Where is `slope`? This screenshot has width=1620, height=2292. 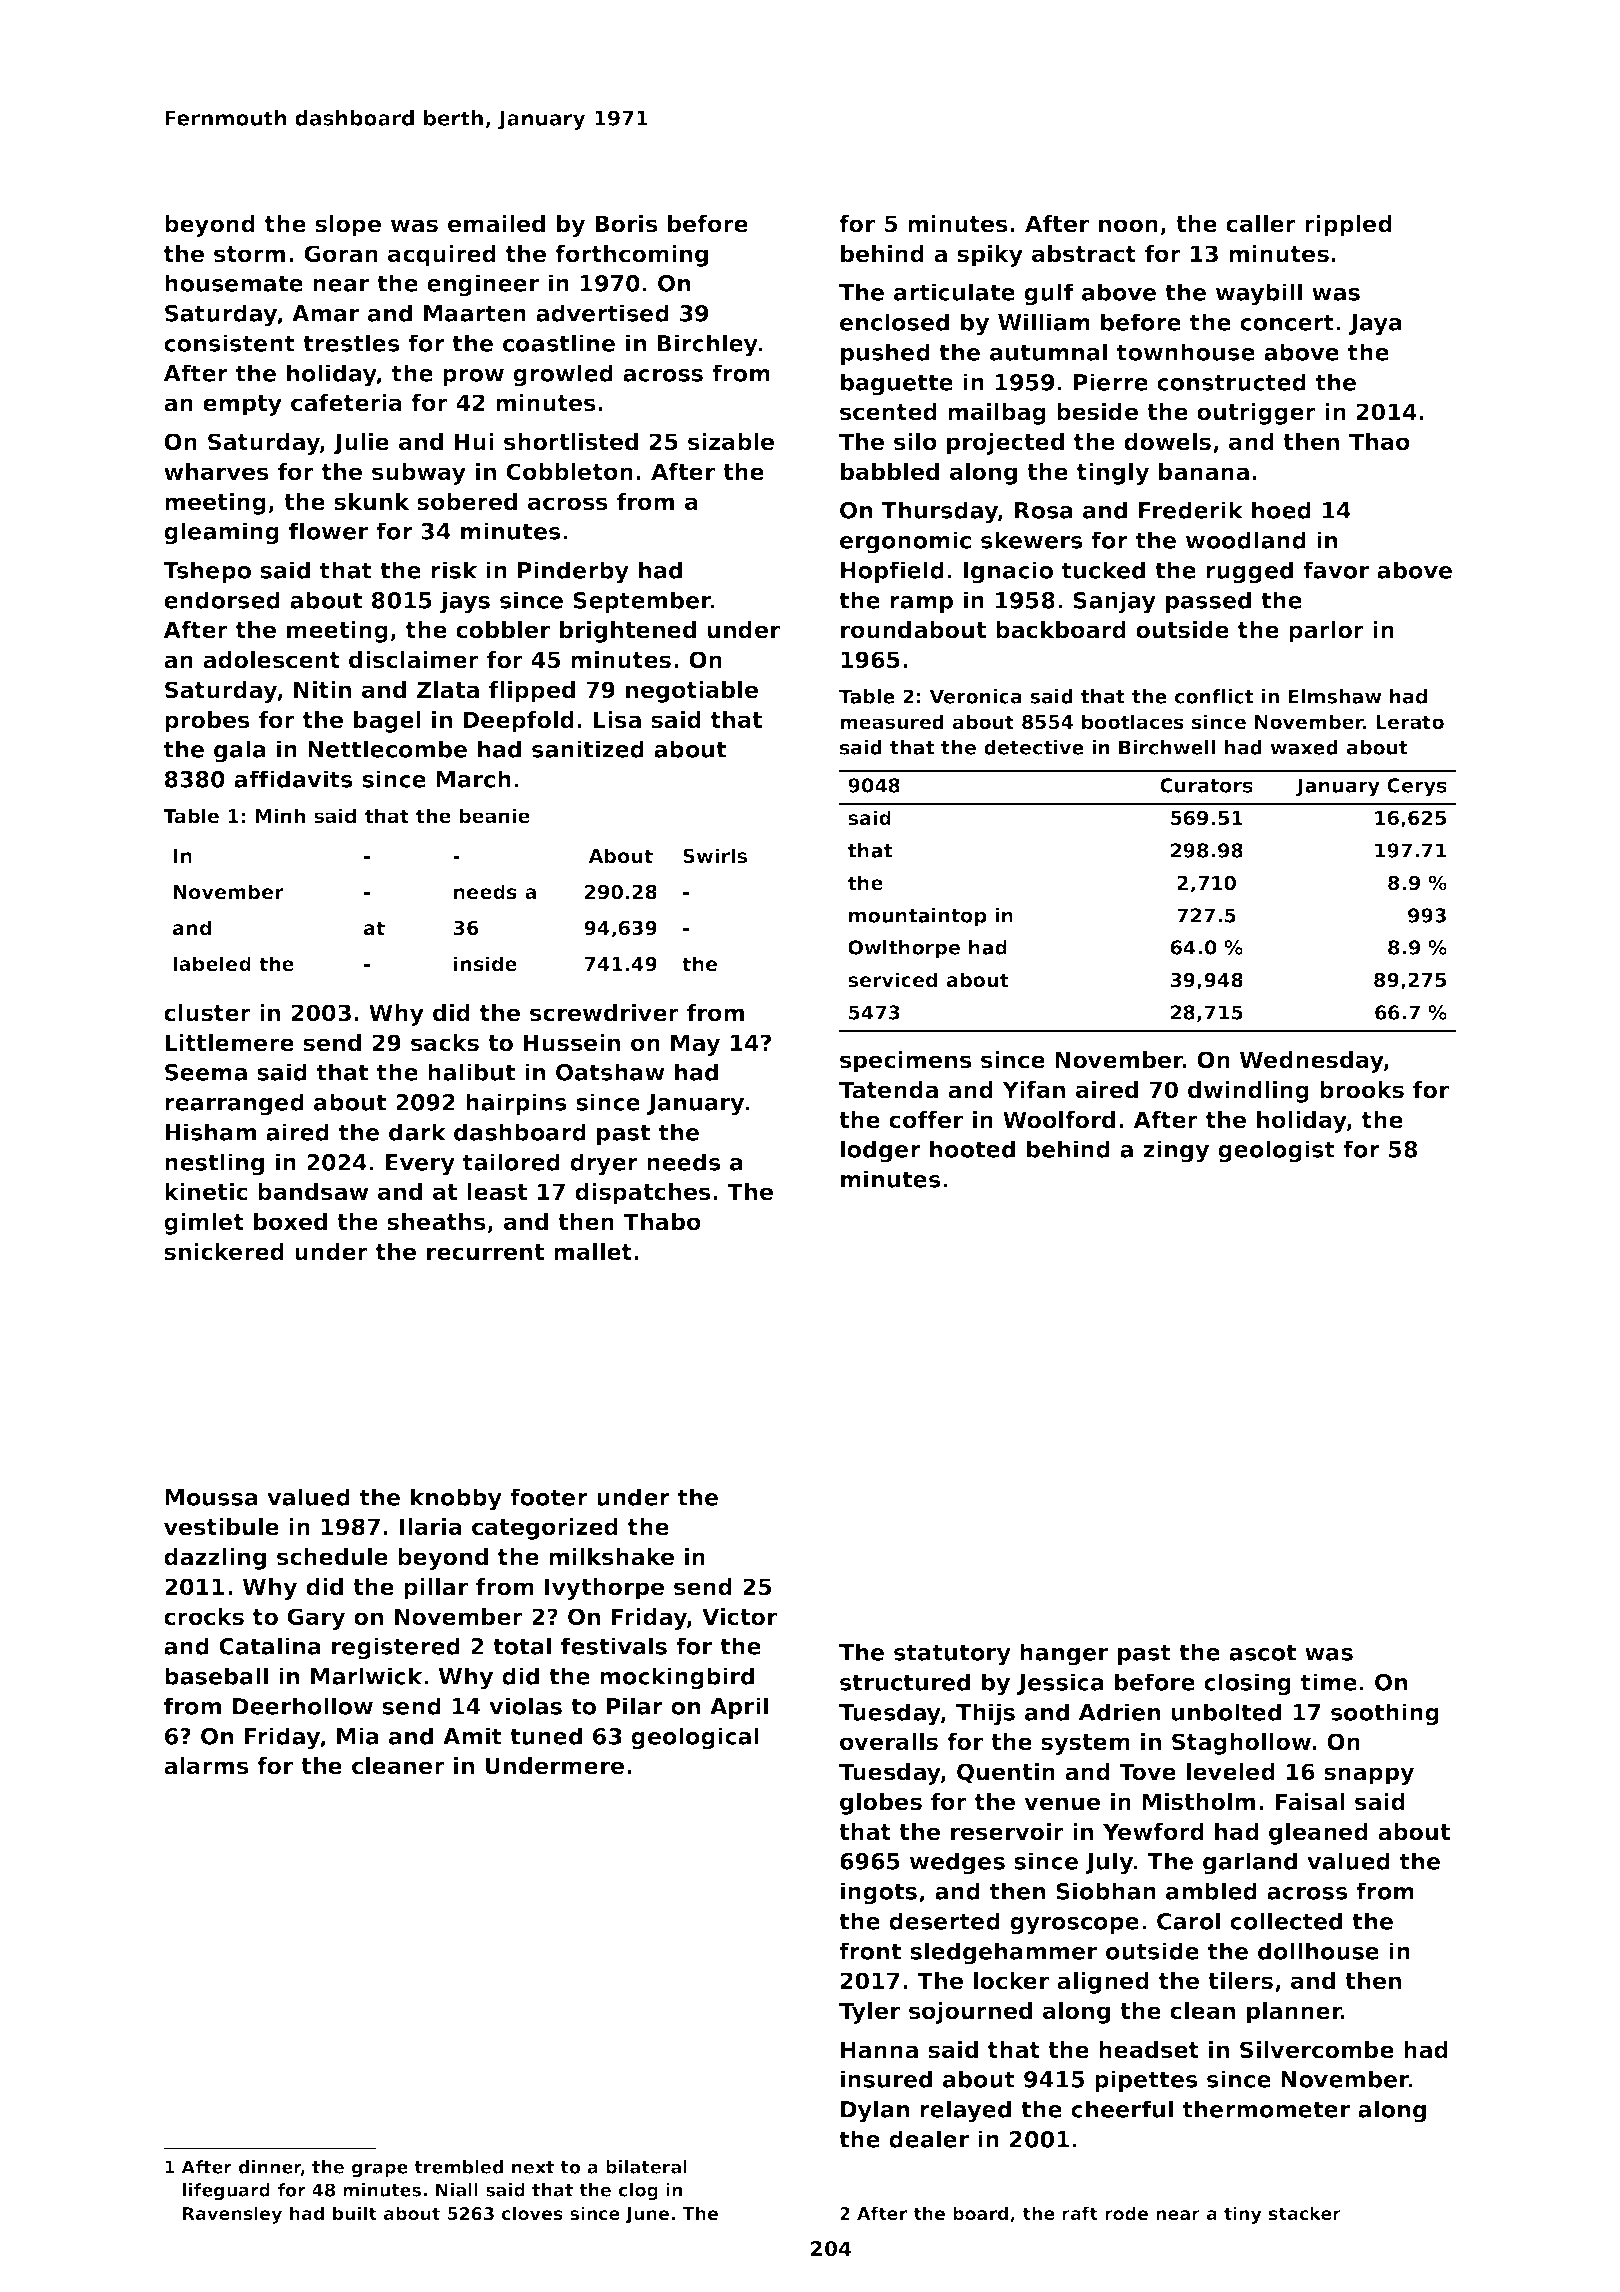
slope is located at coordinates (348, 226).
